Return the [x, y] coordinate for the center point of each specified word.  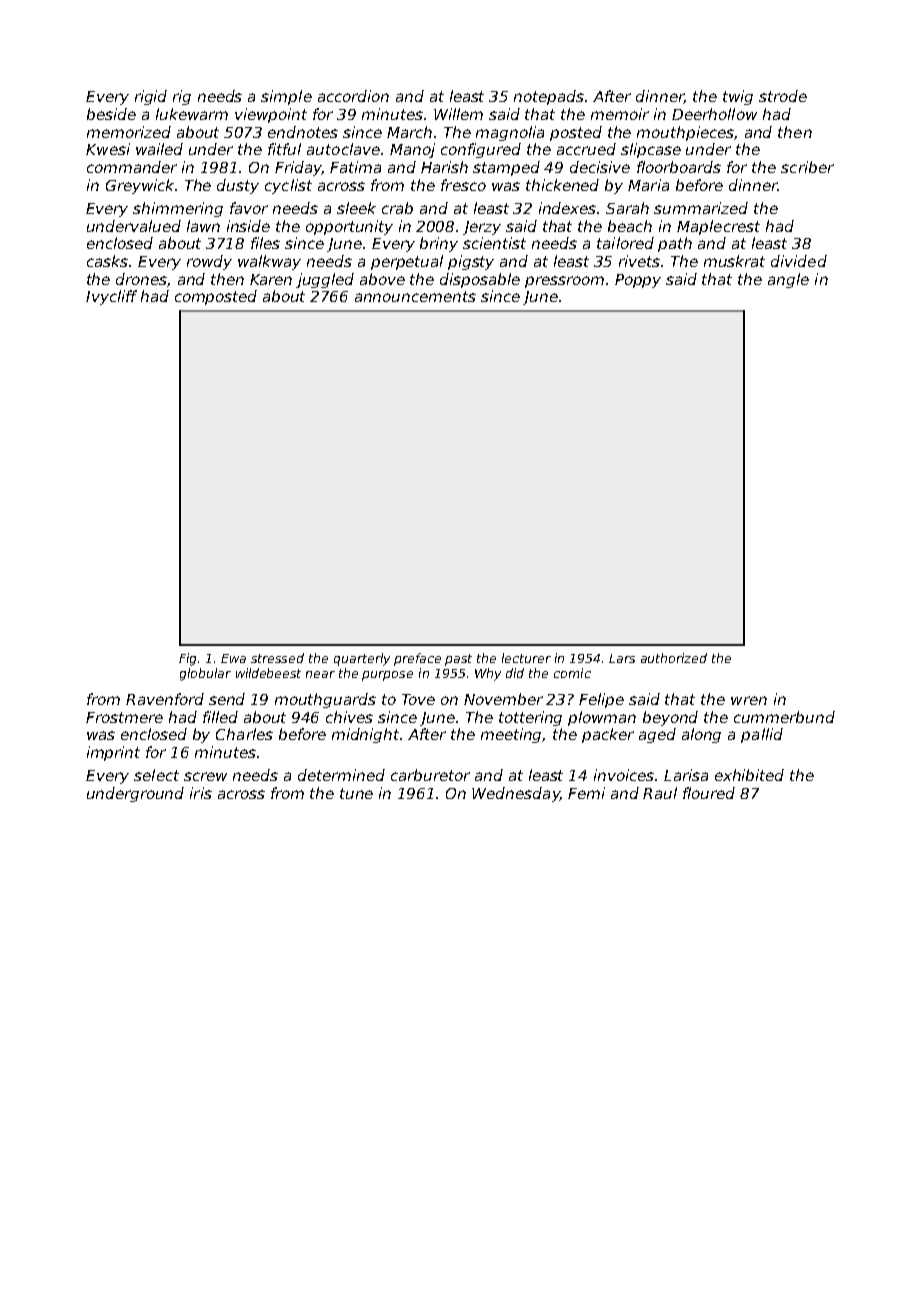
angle [788, 280]
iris [201, 793]
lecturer [526, 658]
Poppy [638, 281]
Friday [298, 168]
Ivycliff [111, 297]
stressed [277, 658]
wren [749, 700]
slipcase [651, 150]
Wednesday [516, 794]
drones [142, 280]
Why [488, 674]
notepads [549, 97]
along [701, 735]
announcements [415, 296]
